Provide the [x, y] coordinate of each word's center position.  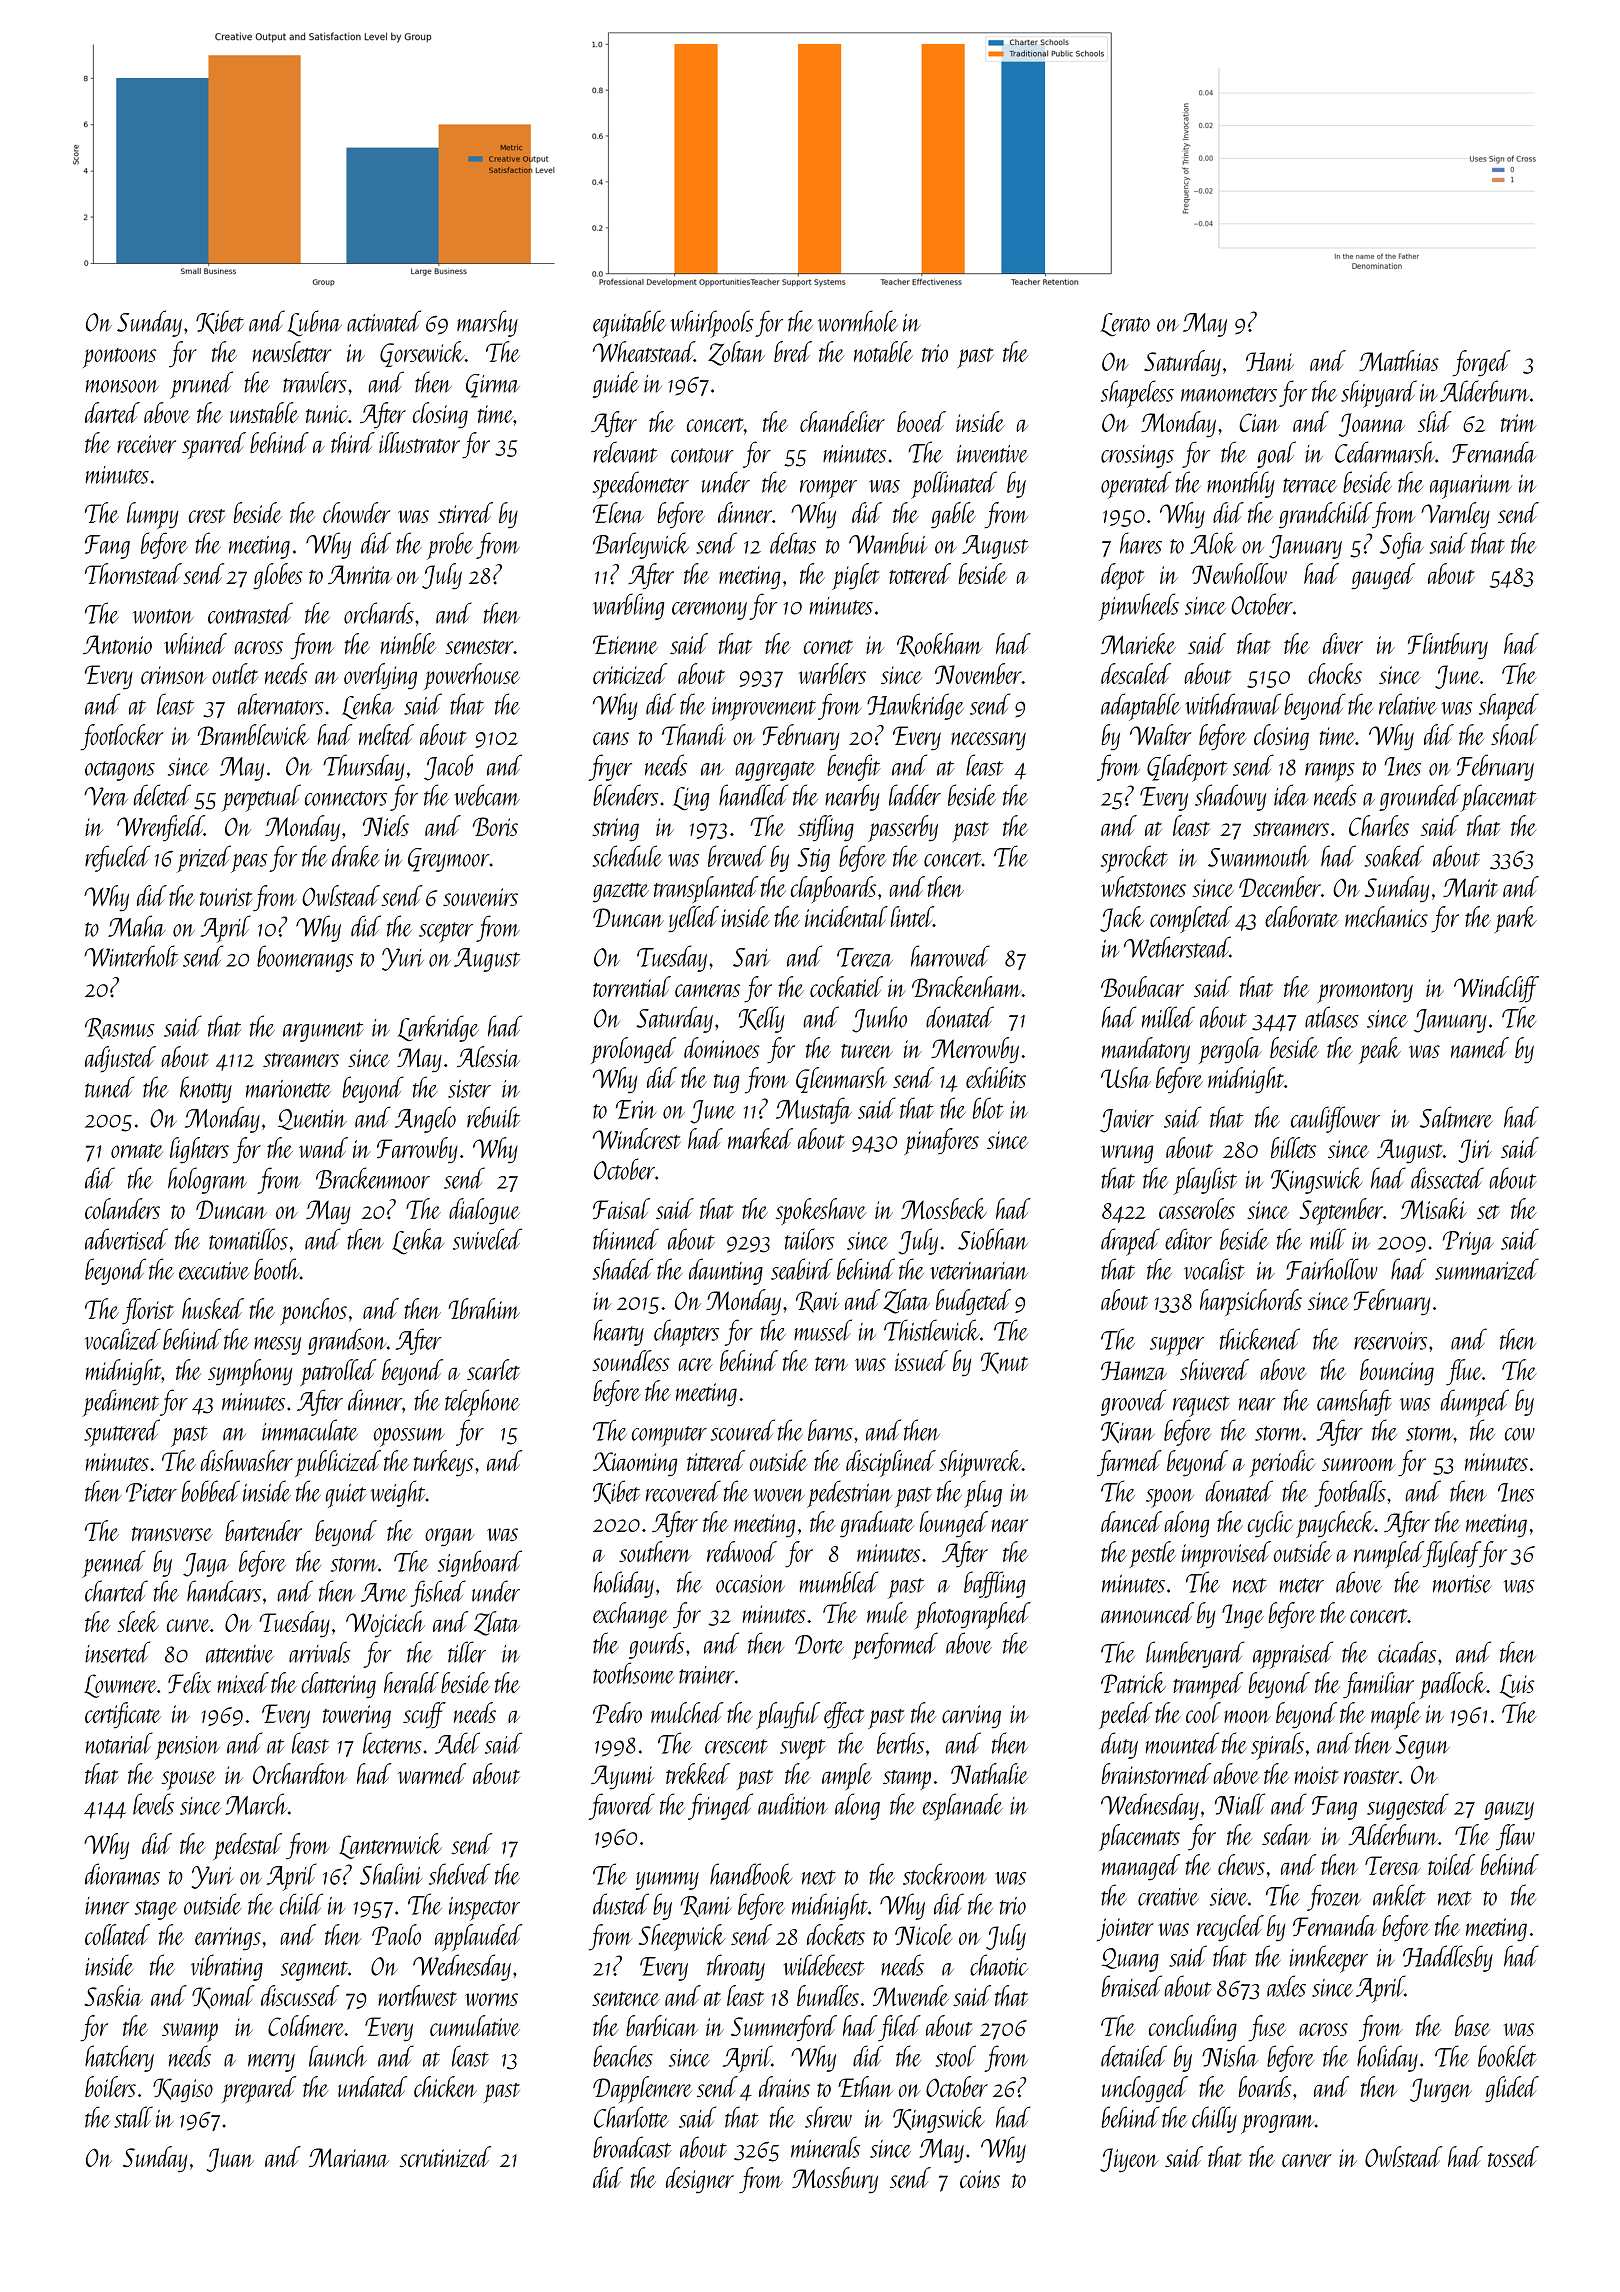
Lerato [1125, 325]
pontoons [119, 358]
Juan [230, 2160]
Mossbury [835, 2180]
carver [1307, 2160]
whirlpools [712, 324]
